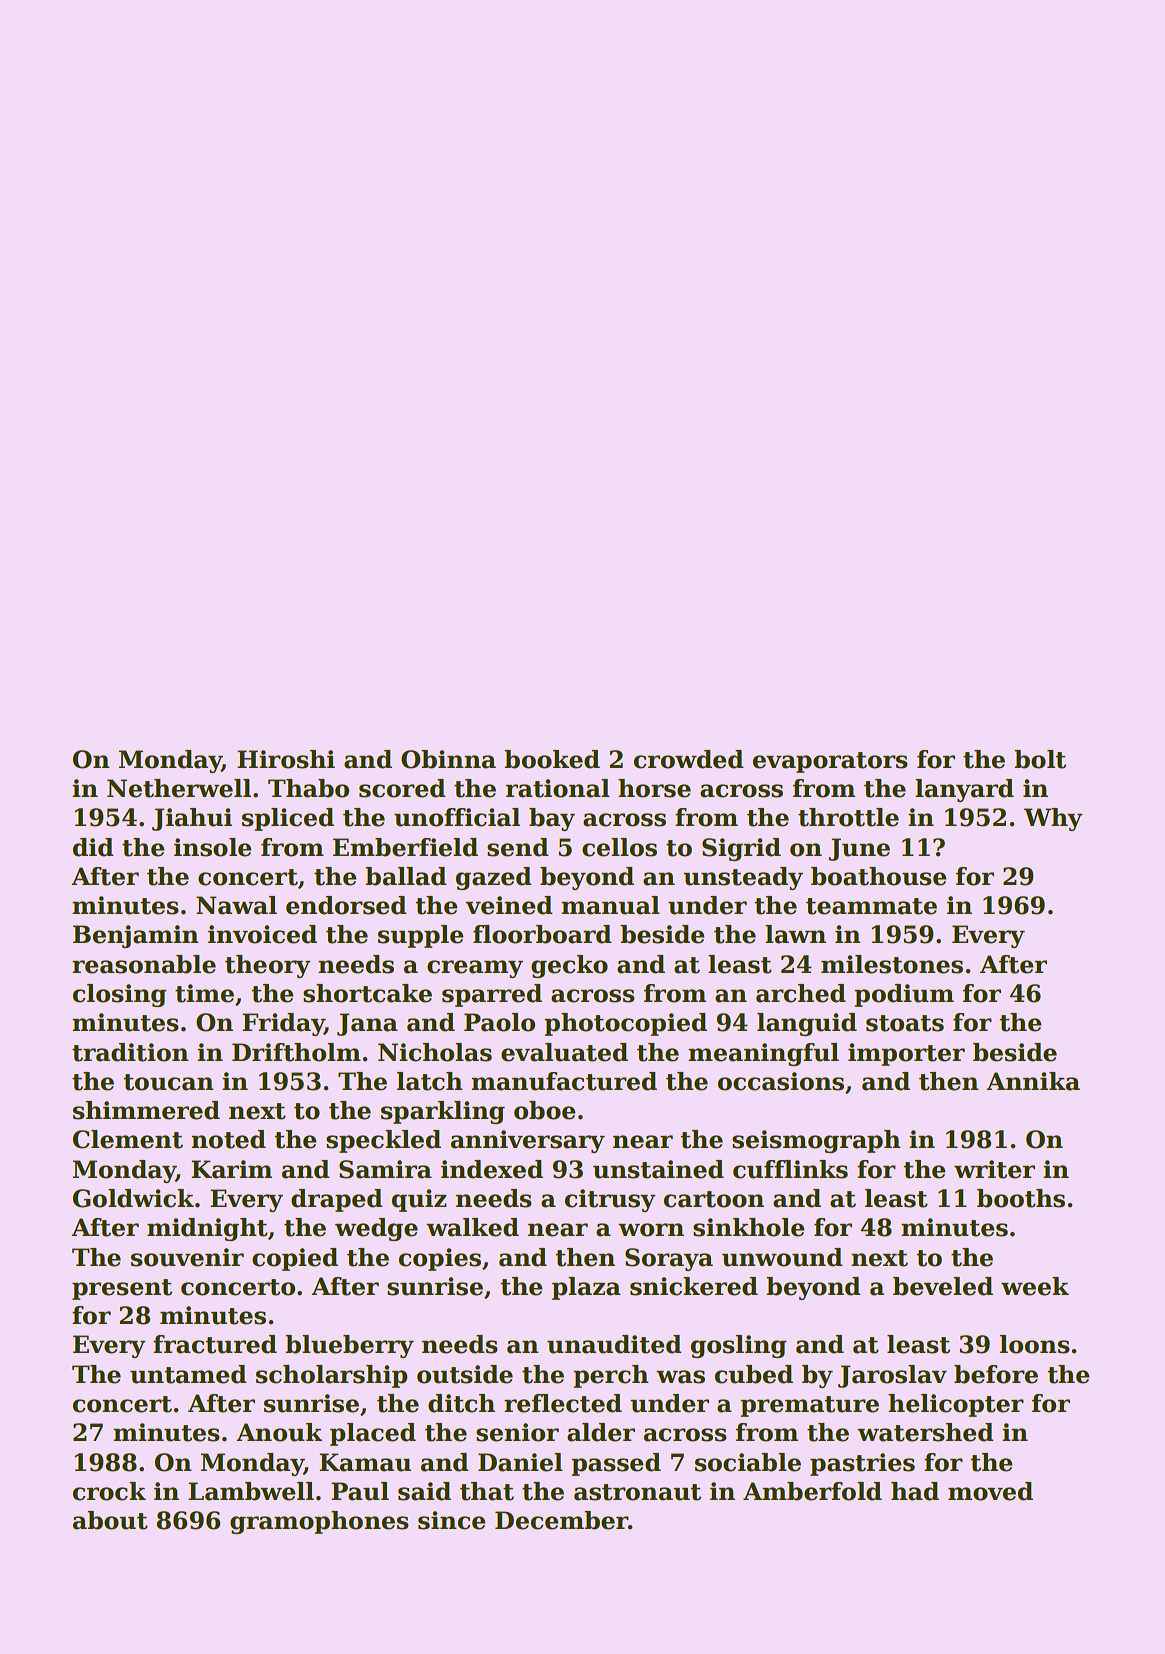  What do you see at coordinates (251, 1491) in the document?
I see `Lambwell` at bounding box center [251, 1491].
